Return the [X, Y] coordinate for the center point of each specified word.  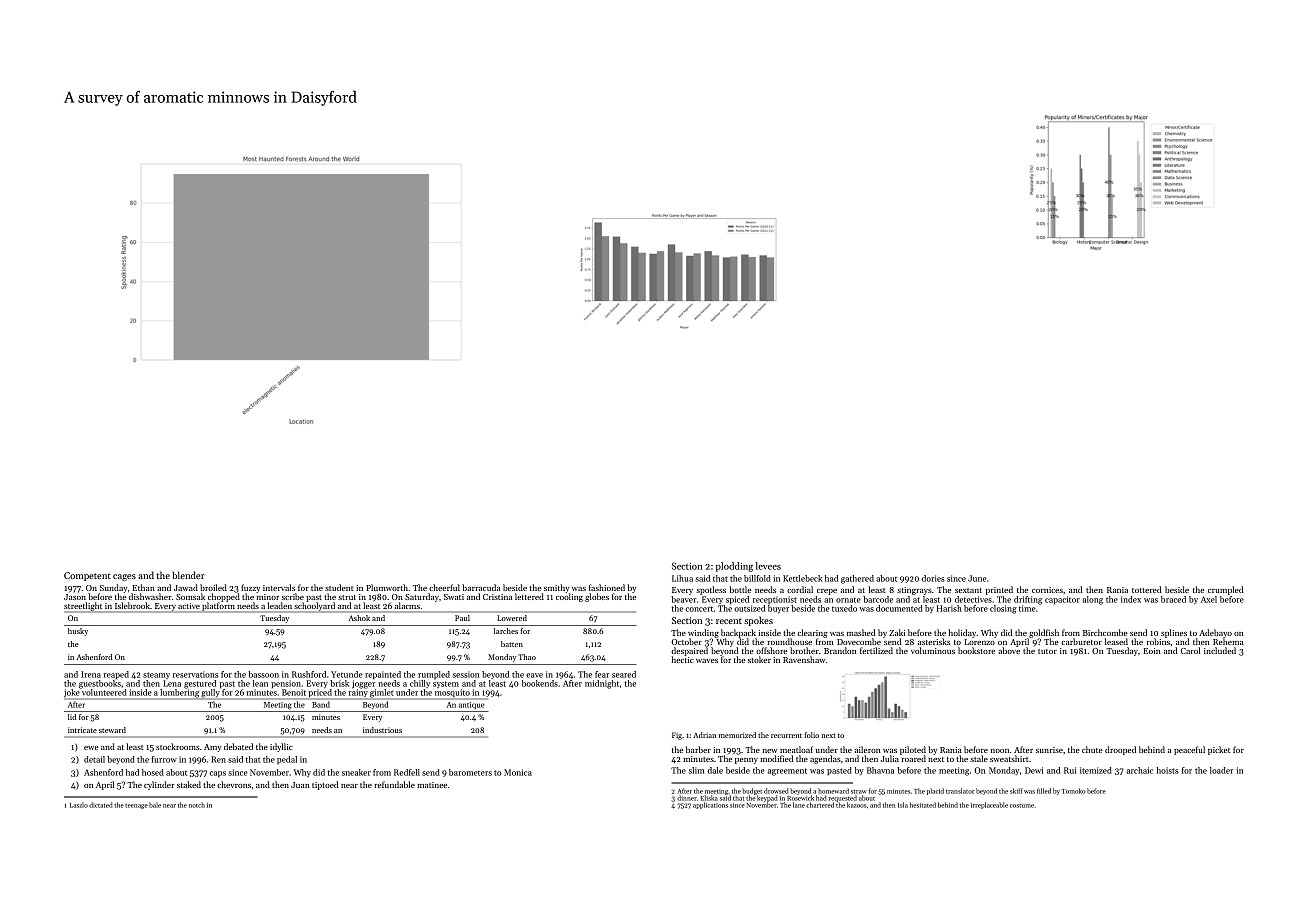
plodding [734, 567]
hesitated [923, 805]
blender [188, 575]
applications [710, 805]
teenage [136, 806]
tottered [1147, 589]
